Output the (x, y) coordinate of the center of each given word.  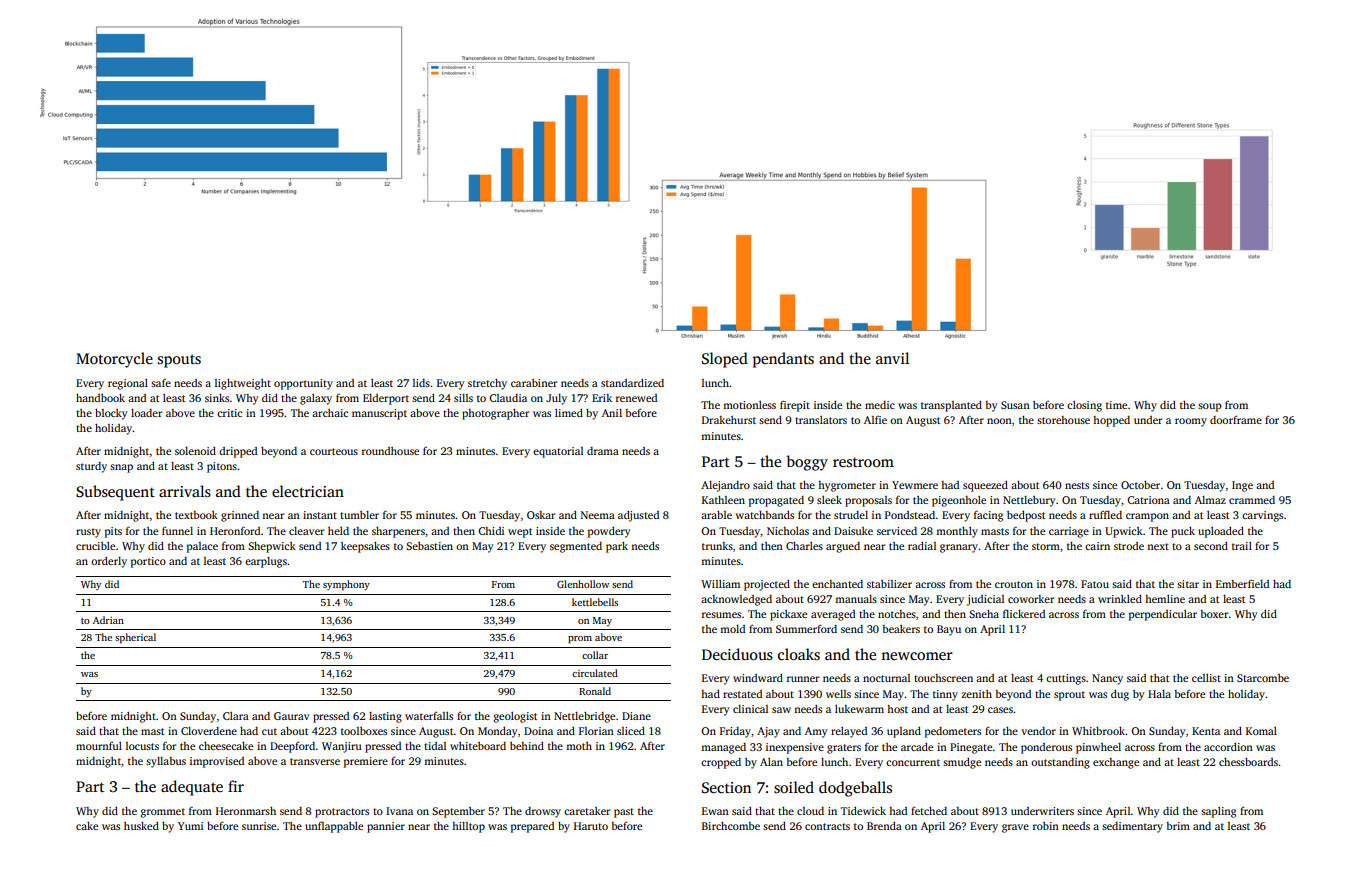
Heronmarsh (246, 811)
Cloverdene (209, 731)
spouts (179, 361)
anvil (892, 358)
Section (726, 788)
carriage (1069, 532)
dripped (238, 452)
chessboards (1248, 762)
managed (723, 748)
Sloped (725, 360)
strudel (851, 515)
